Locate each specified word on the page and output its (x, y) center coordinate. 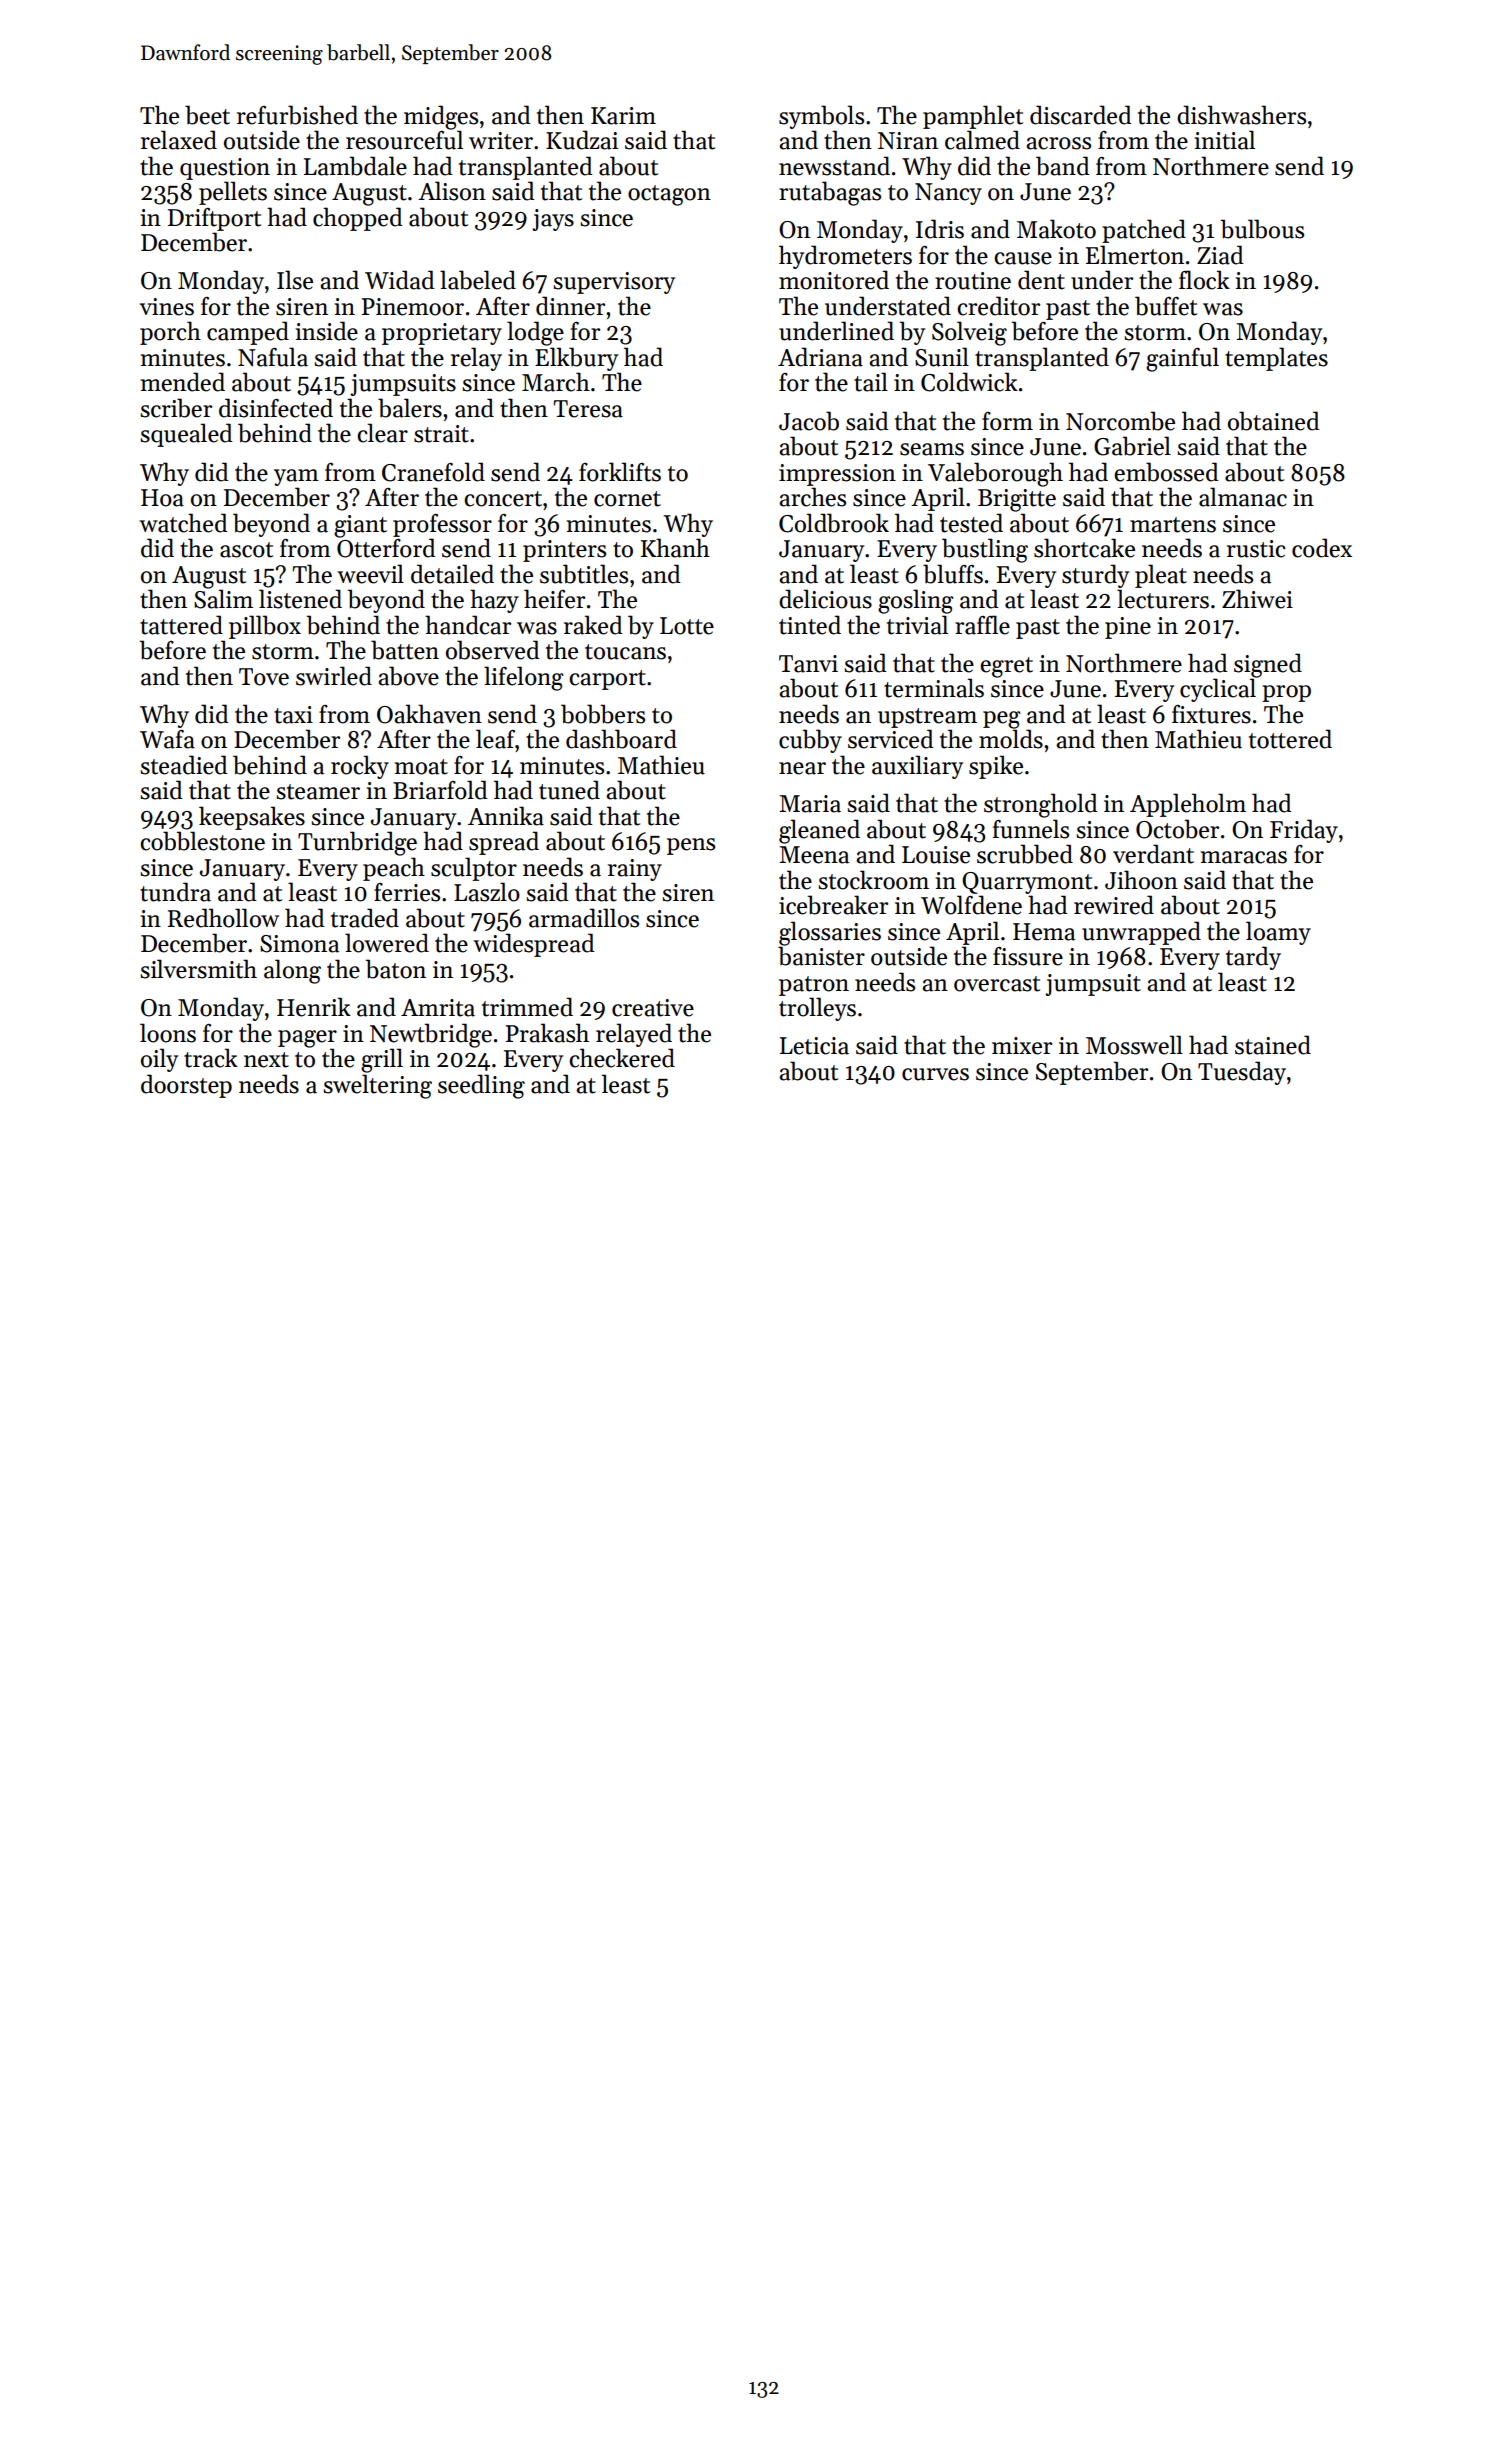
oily (159, 1060)
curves (935, 1074)
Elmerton (1135, 255)
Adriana (820, 357)
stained (1273, 1045)
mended (183, 382)
